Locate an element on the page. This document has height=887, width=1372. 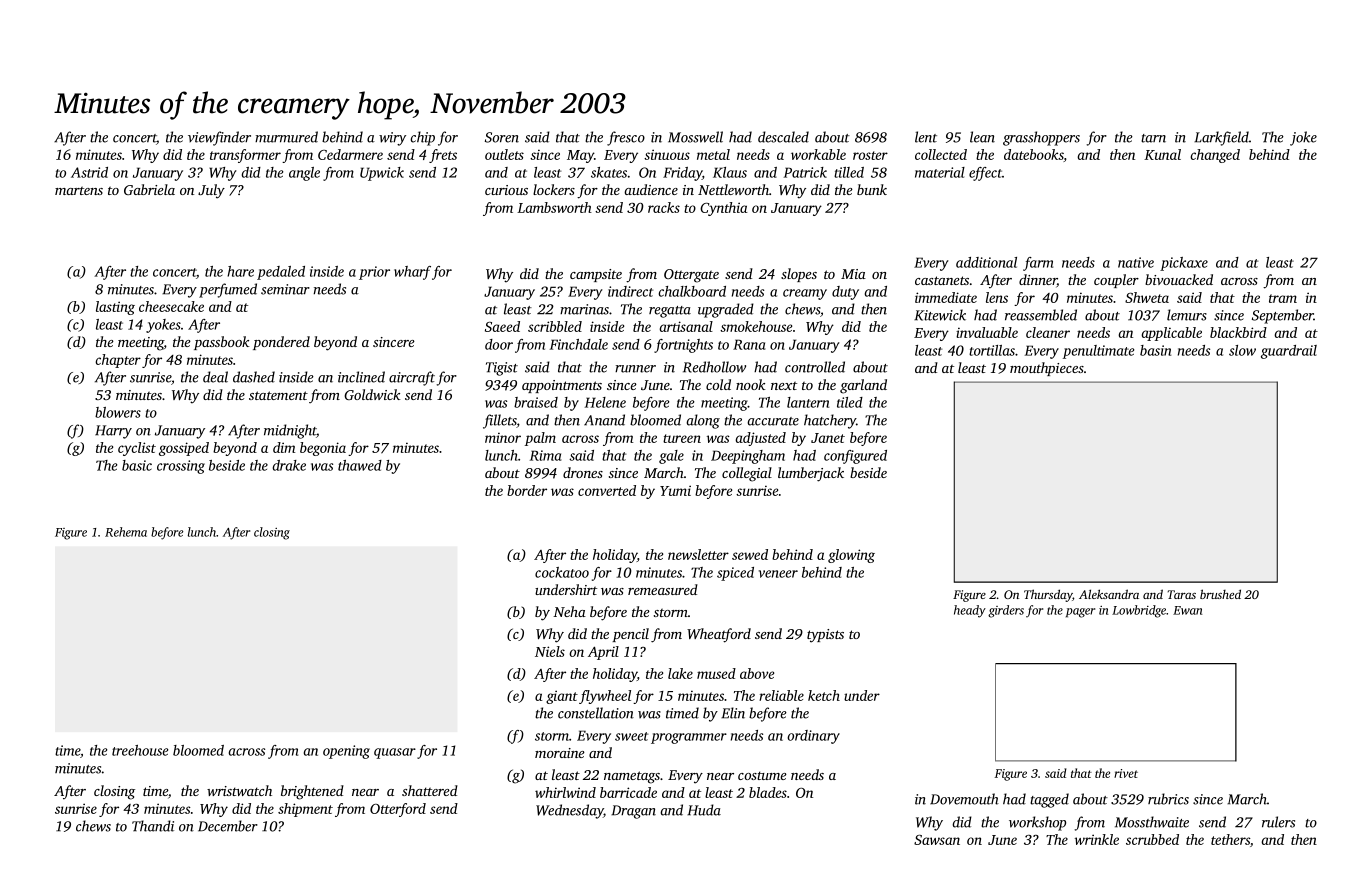
tarn is located at coordinates (1153, 138).
